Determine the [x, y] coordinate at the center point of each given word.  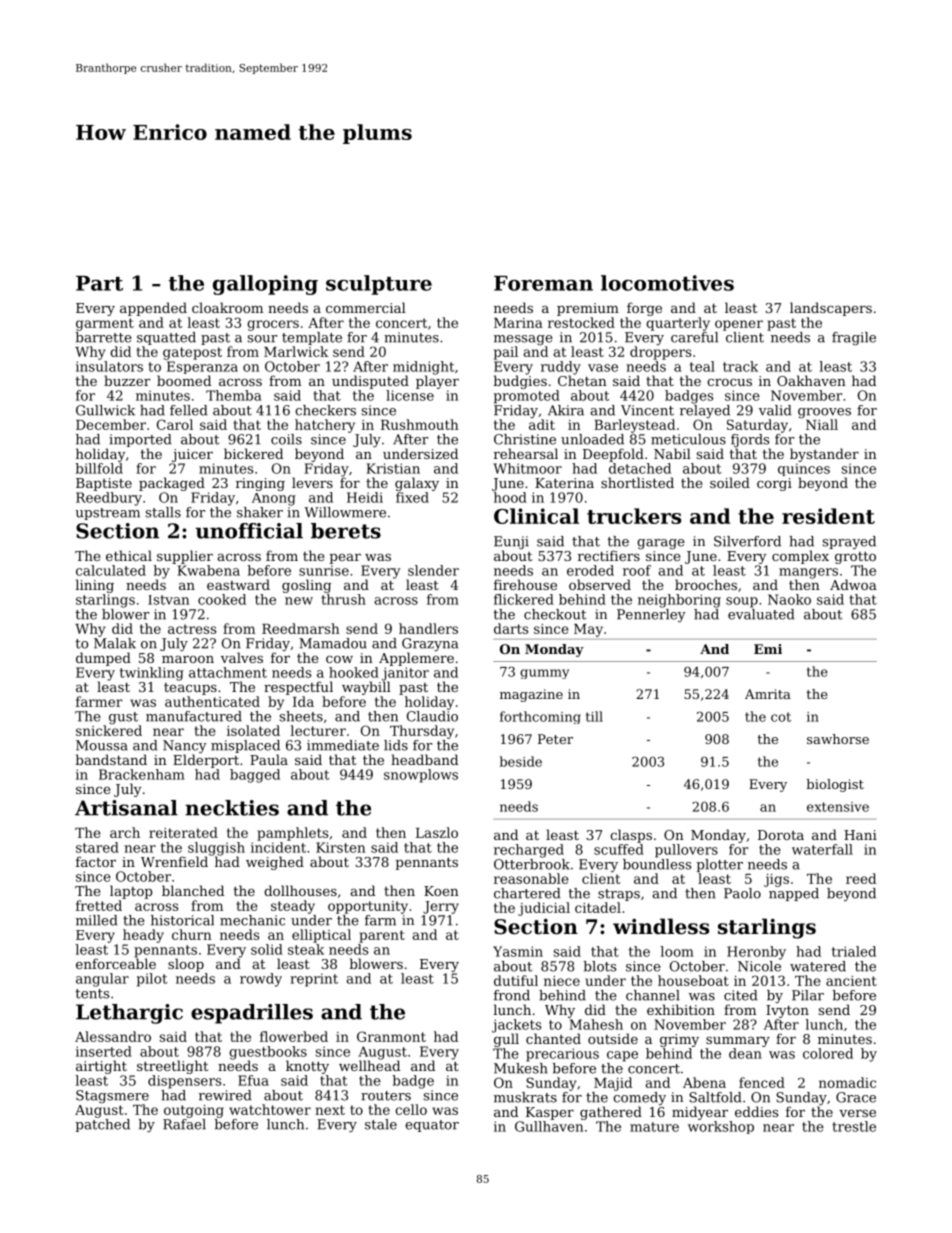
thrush [343, 599]
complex [800, 557]
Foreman [543, 283]
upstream [107, 514]
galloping [265, 285]
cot [781, 717]
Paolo [742, 893]
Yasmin [518, 951]
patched [102, 1125]
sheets [301, 716]
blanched [193, 890]
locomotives [667, 283]
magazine [531, 695]
